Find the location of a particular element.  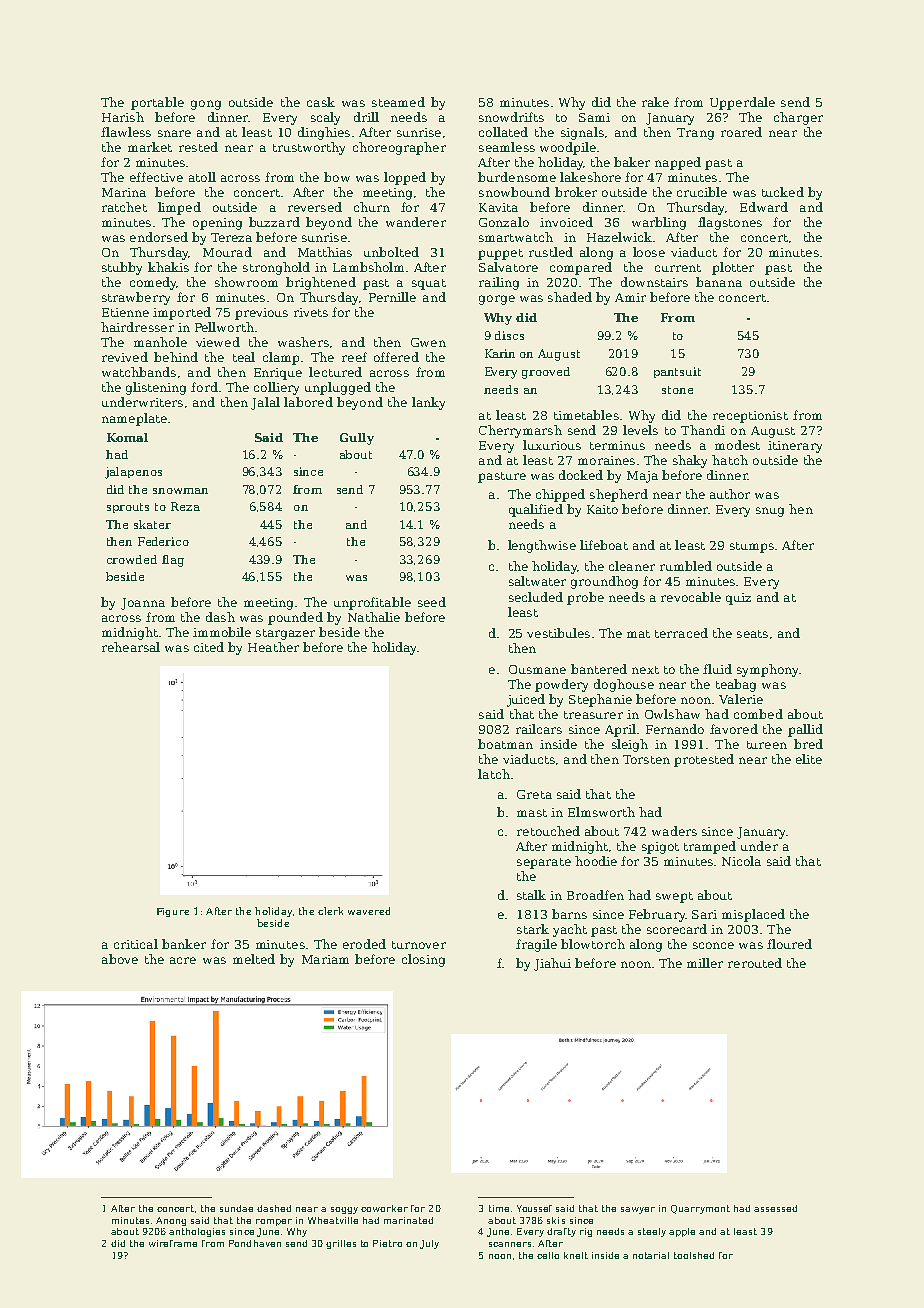

itinerary is located at coordinates (795, 447).
